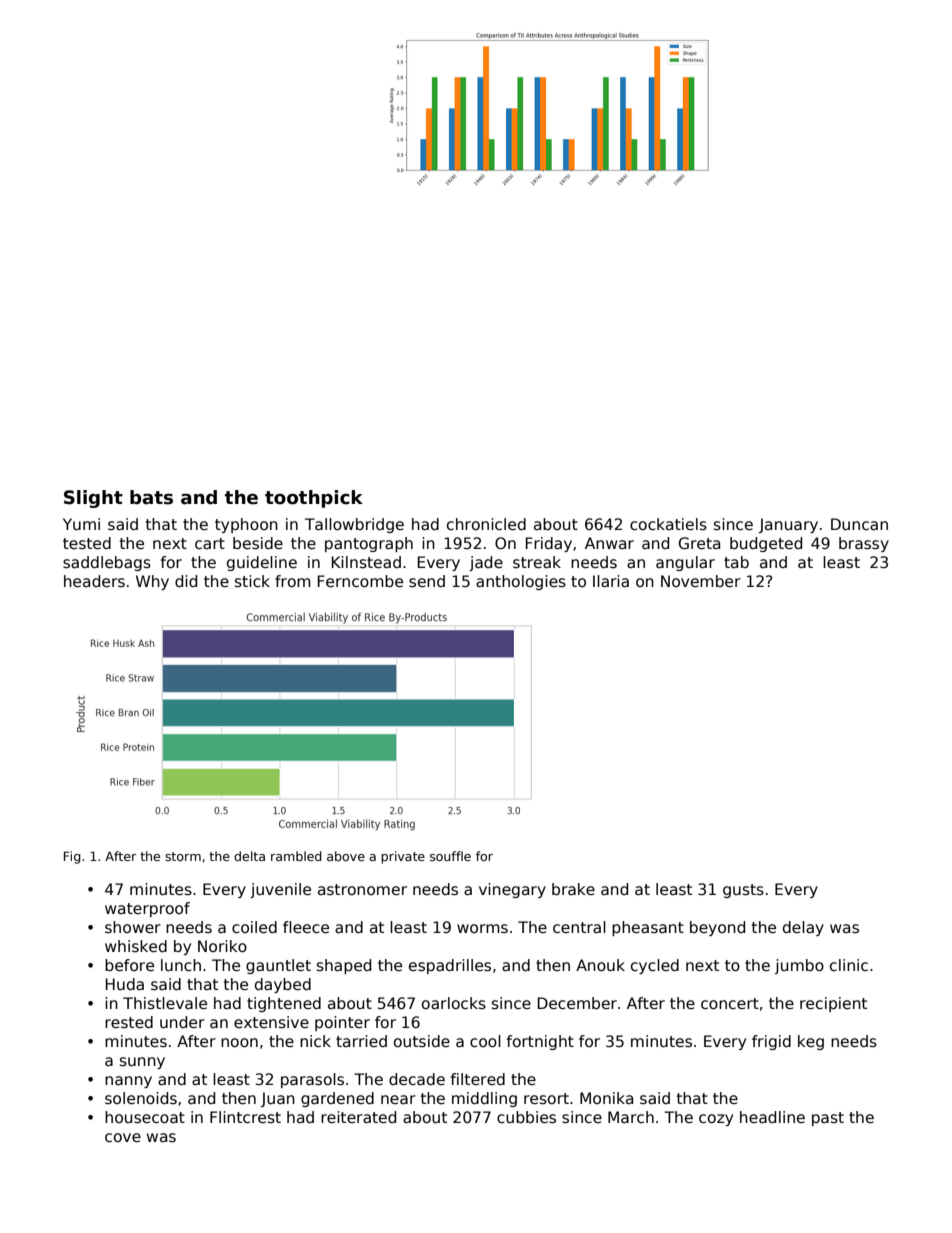 The height and width of the screenshot is (1233, 952). What do you see at coordinates (245, 1117) in the screenshot?
I see `Flintcrest` at bounding box center [245, 1117].
